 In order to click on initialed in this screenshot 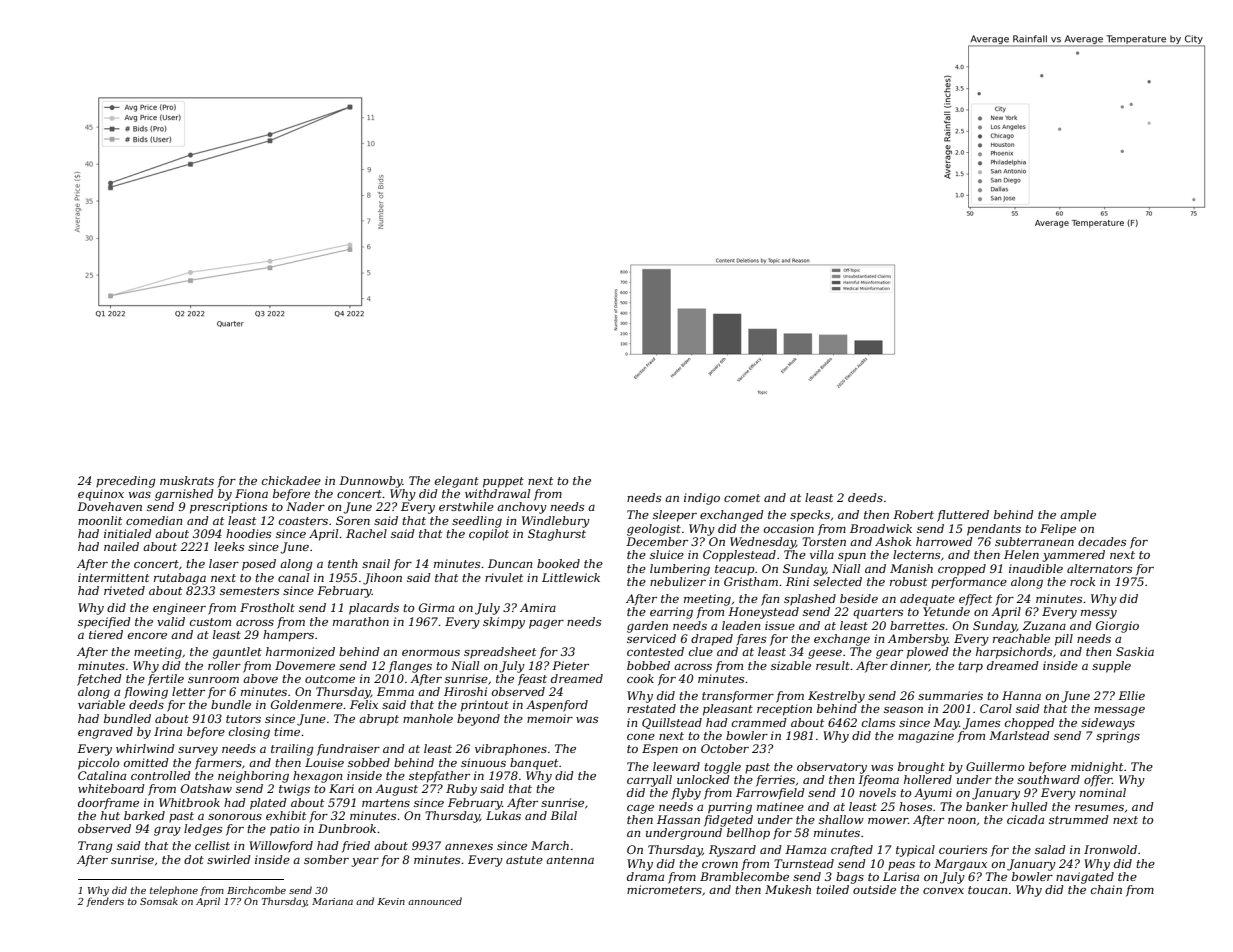, I will do `click(128, 533)`.
